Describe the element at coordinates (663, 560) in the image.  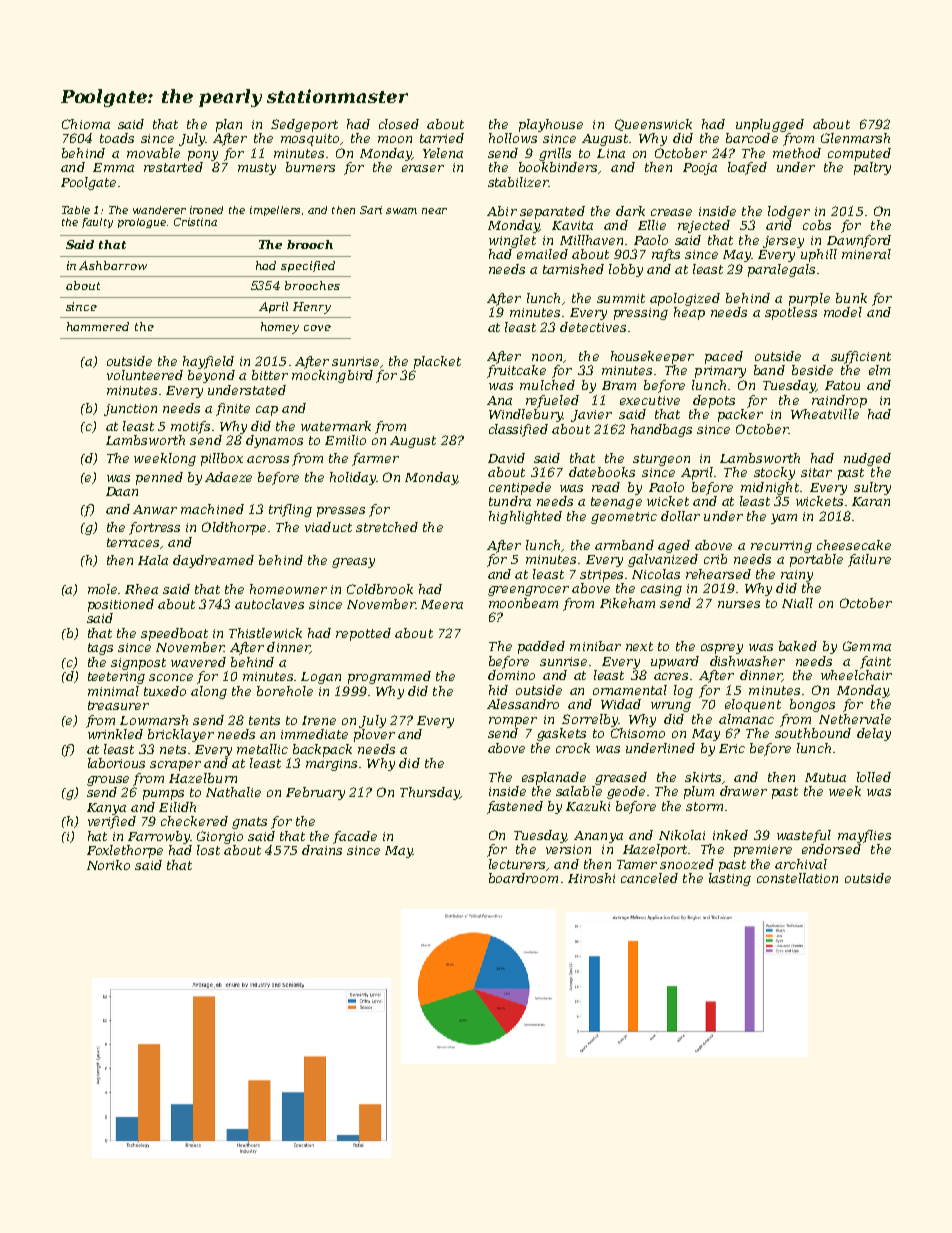
I see `galvanized` at that location.
